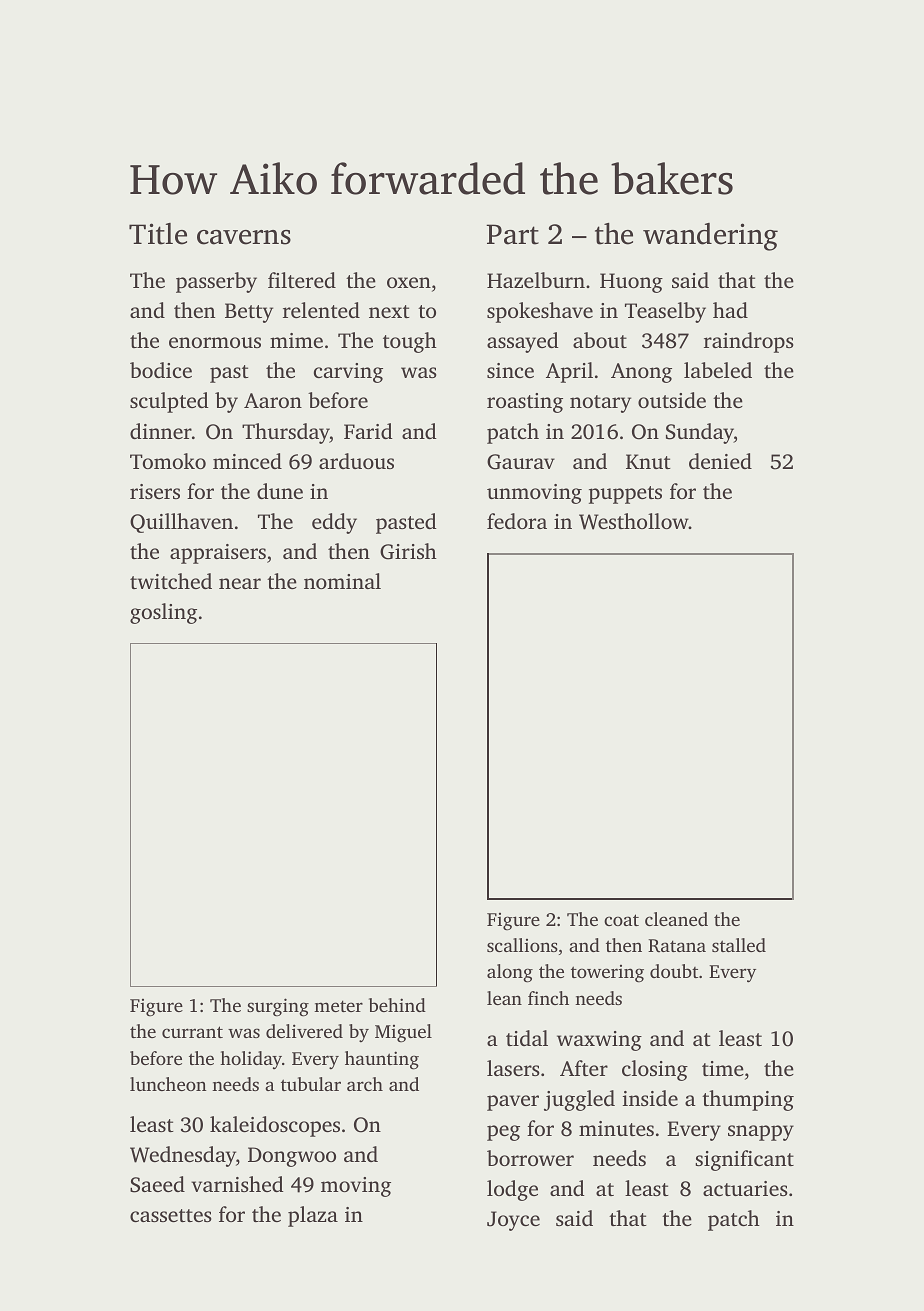 This screenshot has height=1311, width=924. What do you see at coordinates (634, 521) in the screenshot?
I see `Westhollow` at bounding box center [634, 521].
